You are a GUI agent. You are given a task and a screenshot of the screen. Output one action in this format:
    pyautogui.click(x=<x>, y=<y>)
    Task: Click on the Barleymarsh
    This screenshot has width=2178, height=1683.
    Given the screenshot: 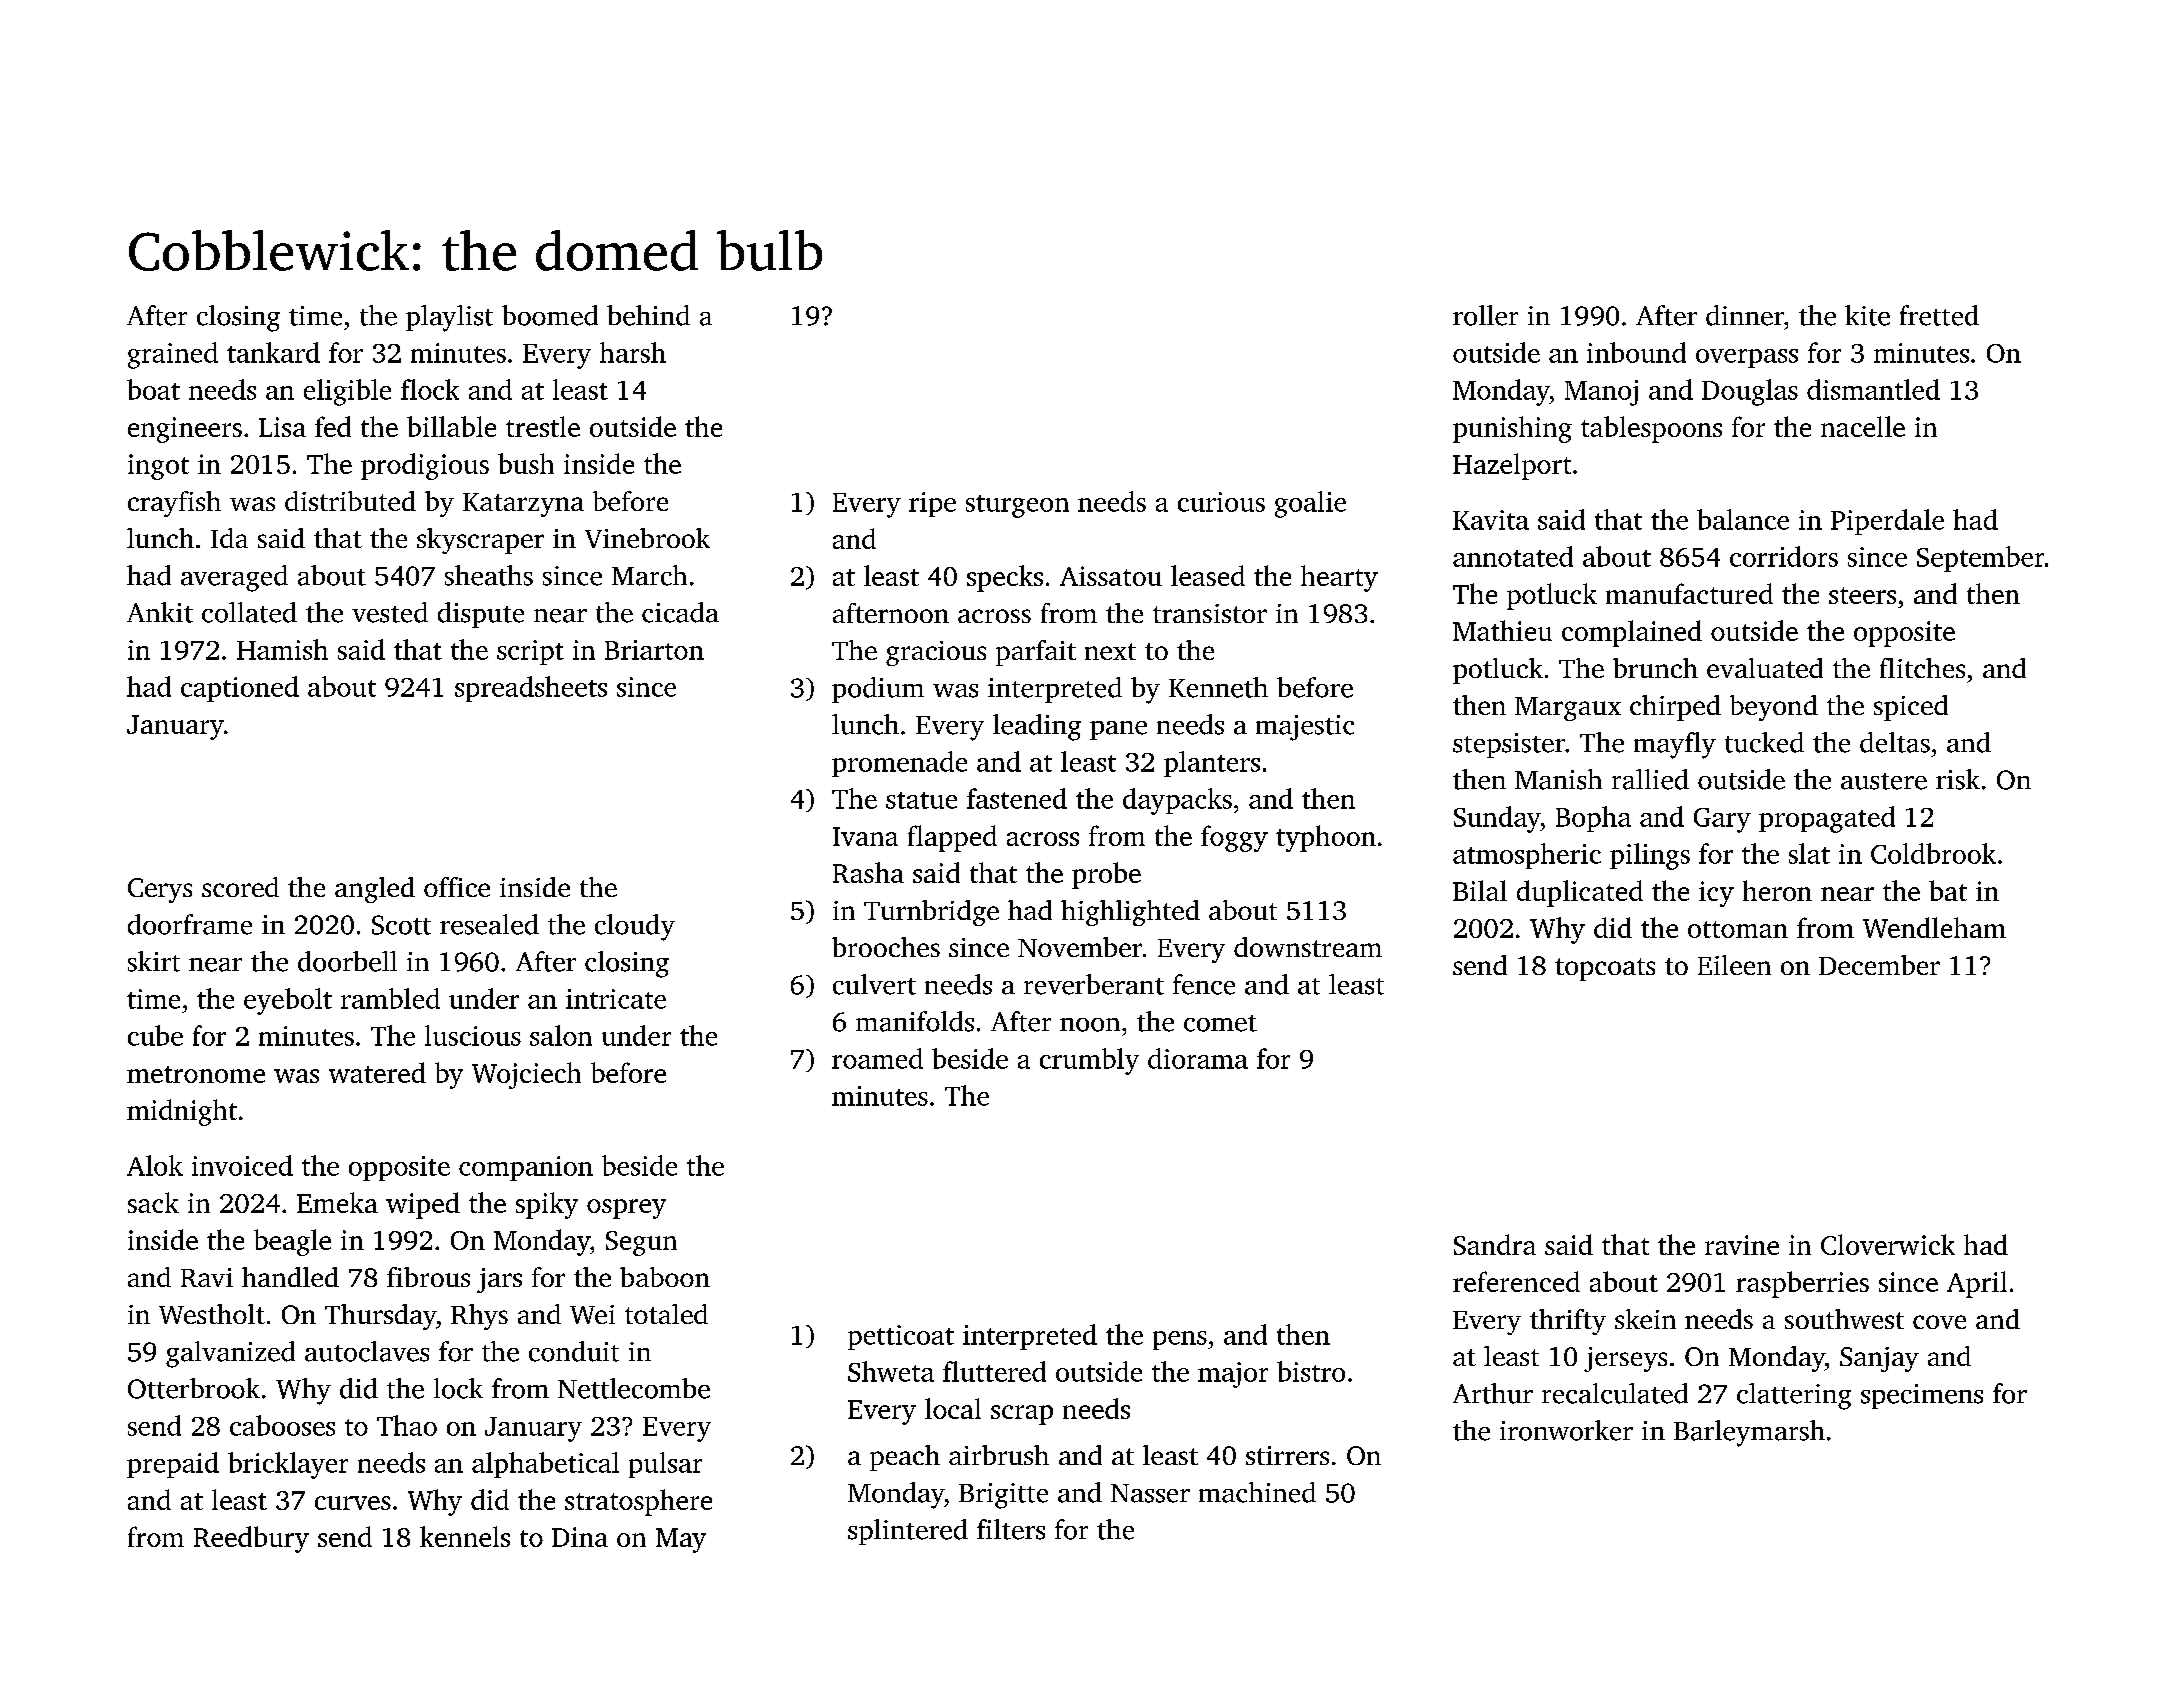 What is the action you would take?
    pyautogui.click(x=1749, y=1433)
